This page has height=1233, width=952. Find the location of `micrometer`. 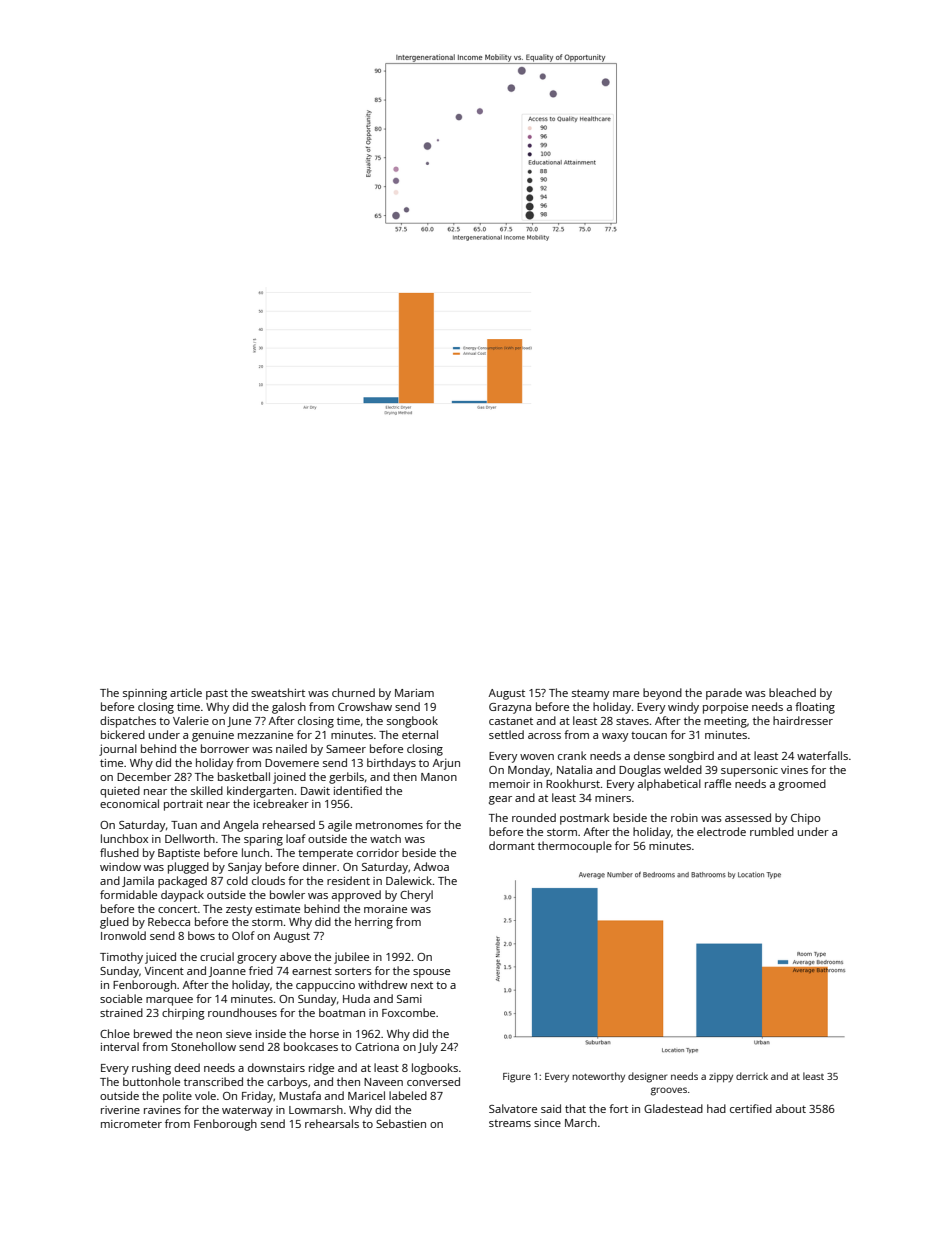

micrometer is located at coordinates (131, 1124).
